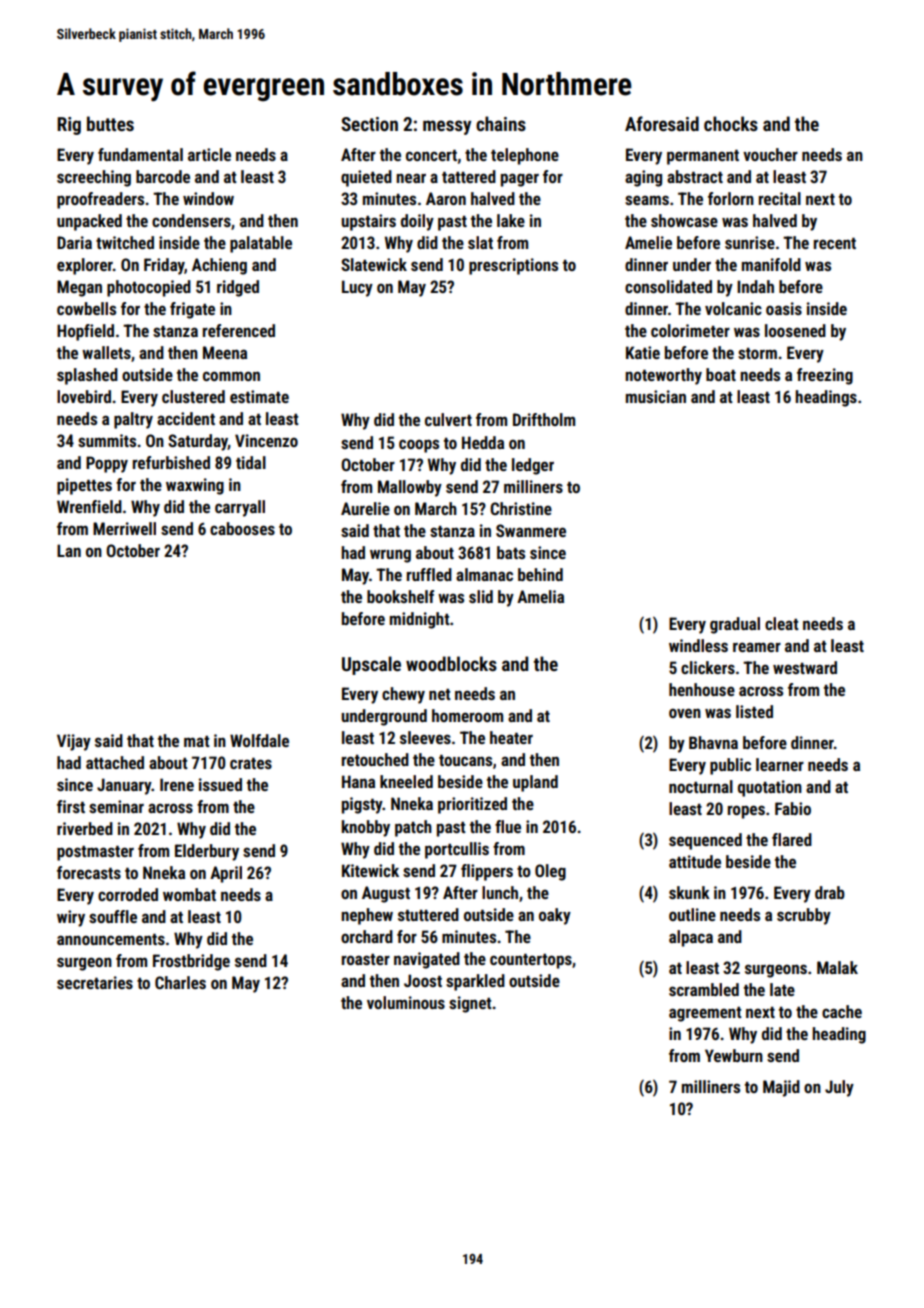 The height and width of the page is (1308, 924). What do you see at coordinates (180, 982) in the page?
I see `Charles` at bounding box center [180, 982].
